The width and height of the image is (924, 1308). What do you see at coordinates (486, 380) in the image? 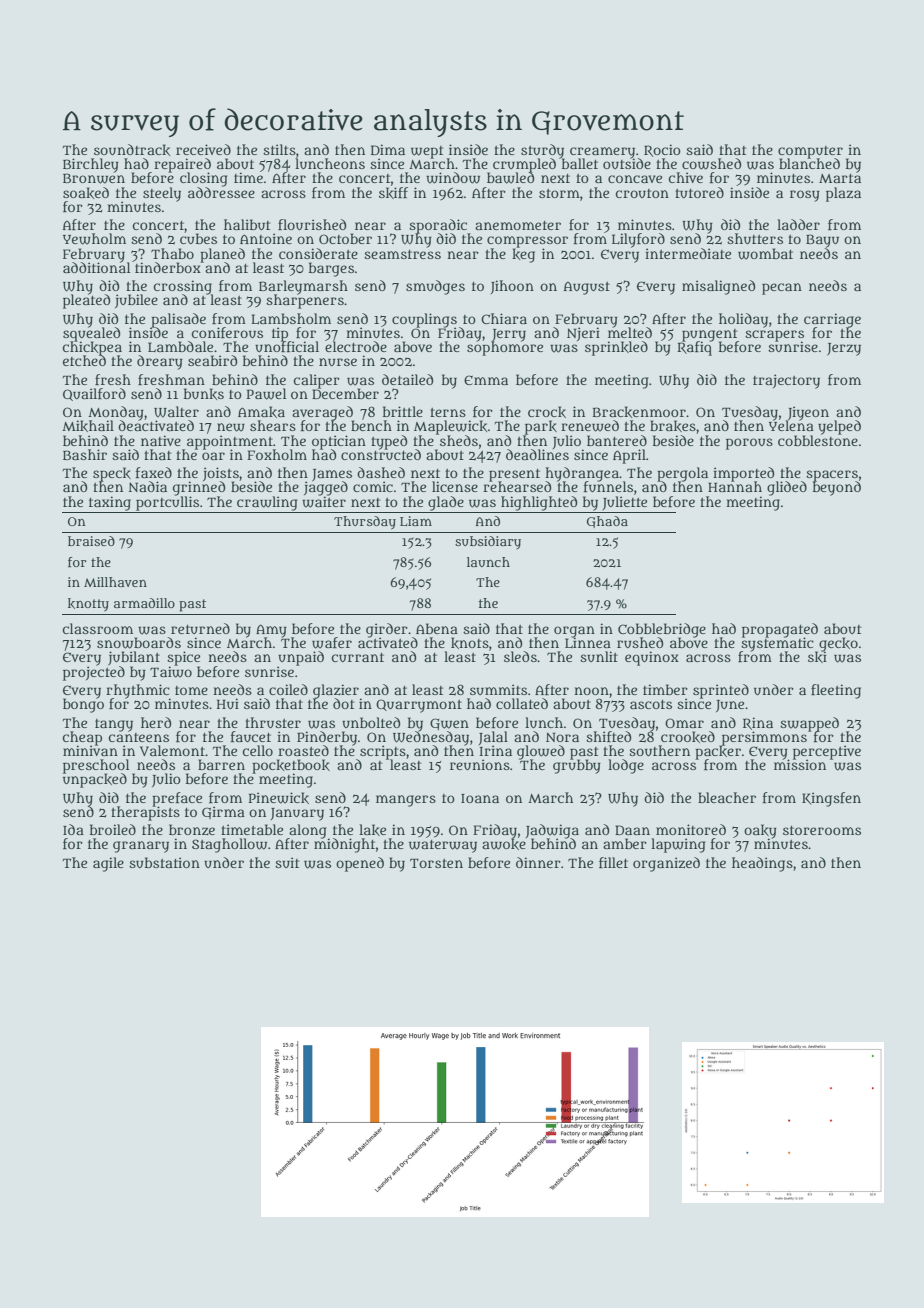
I see `Emma` at bounding box center [486, 380].
